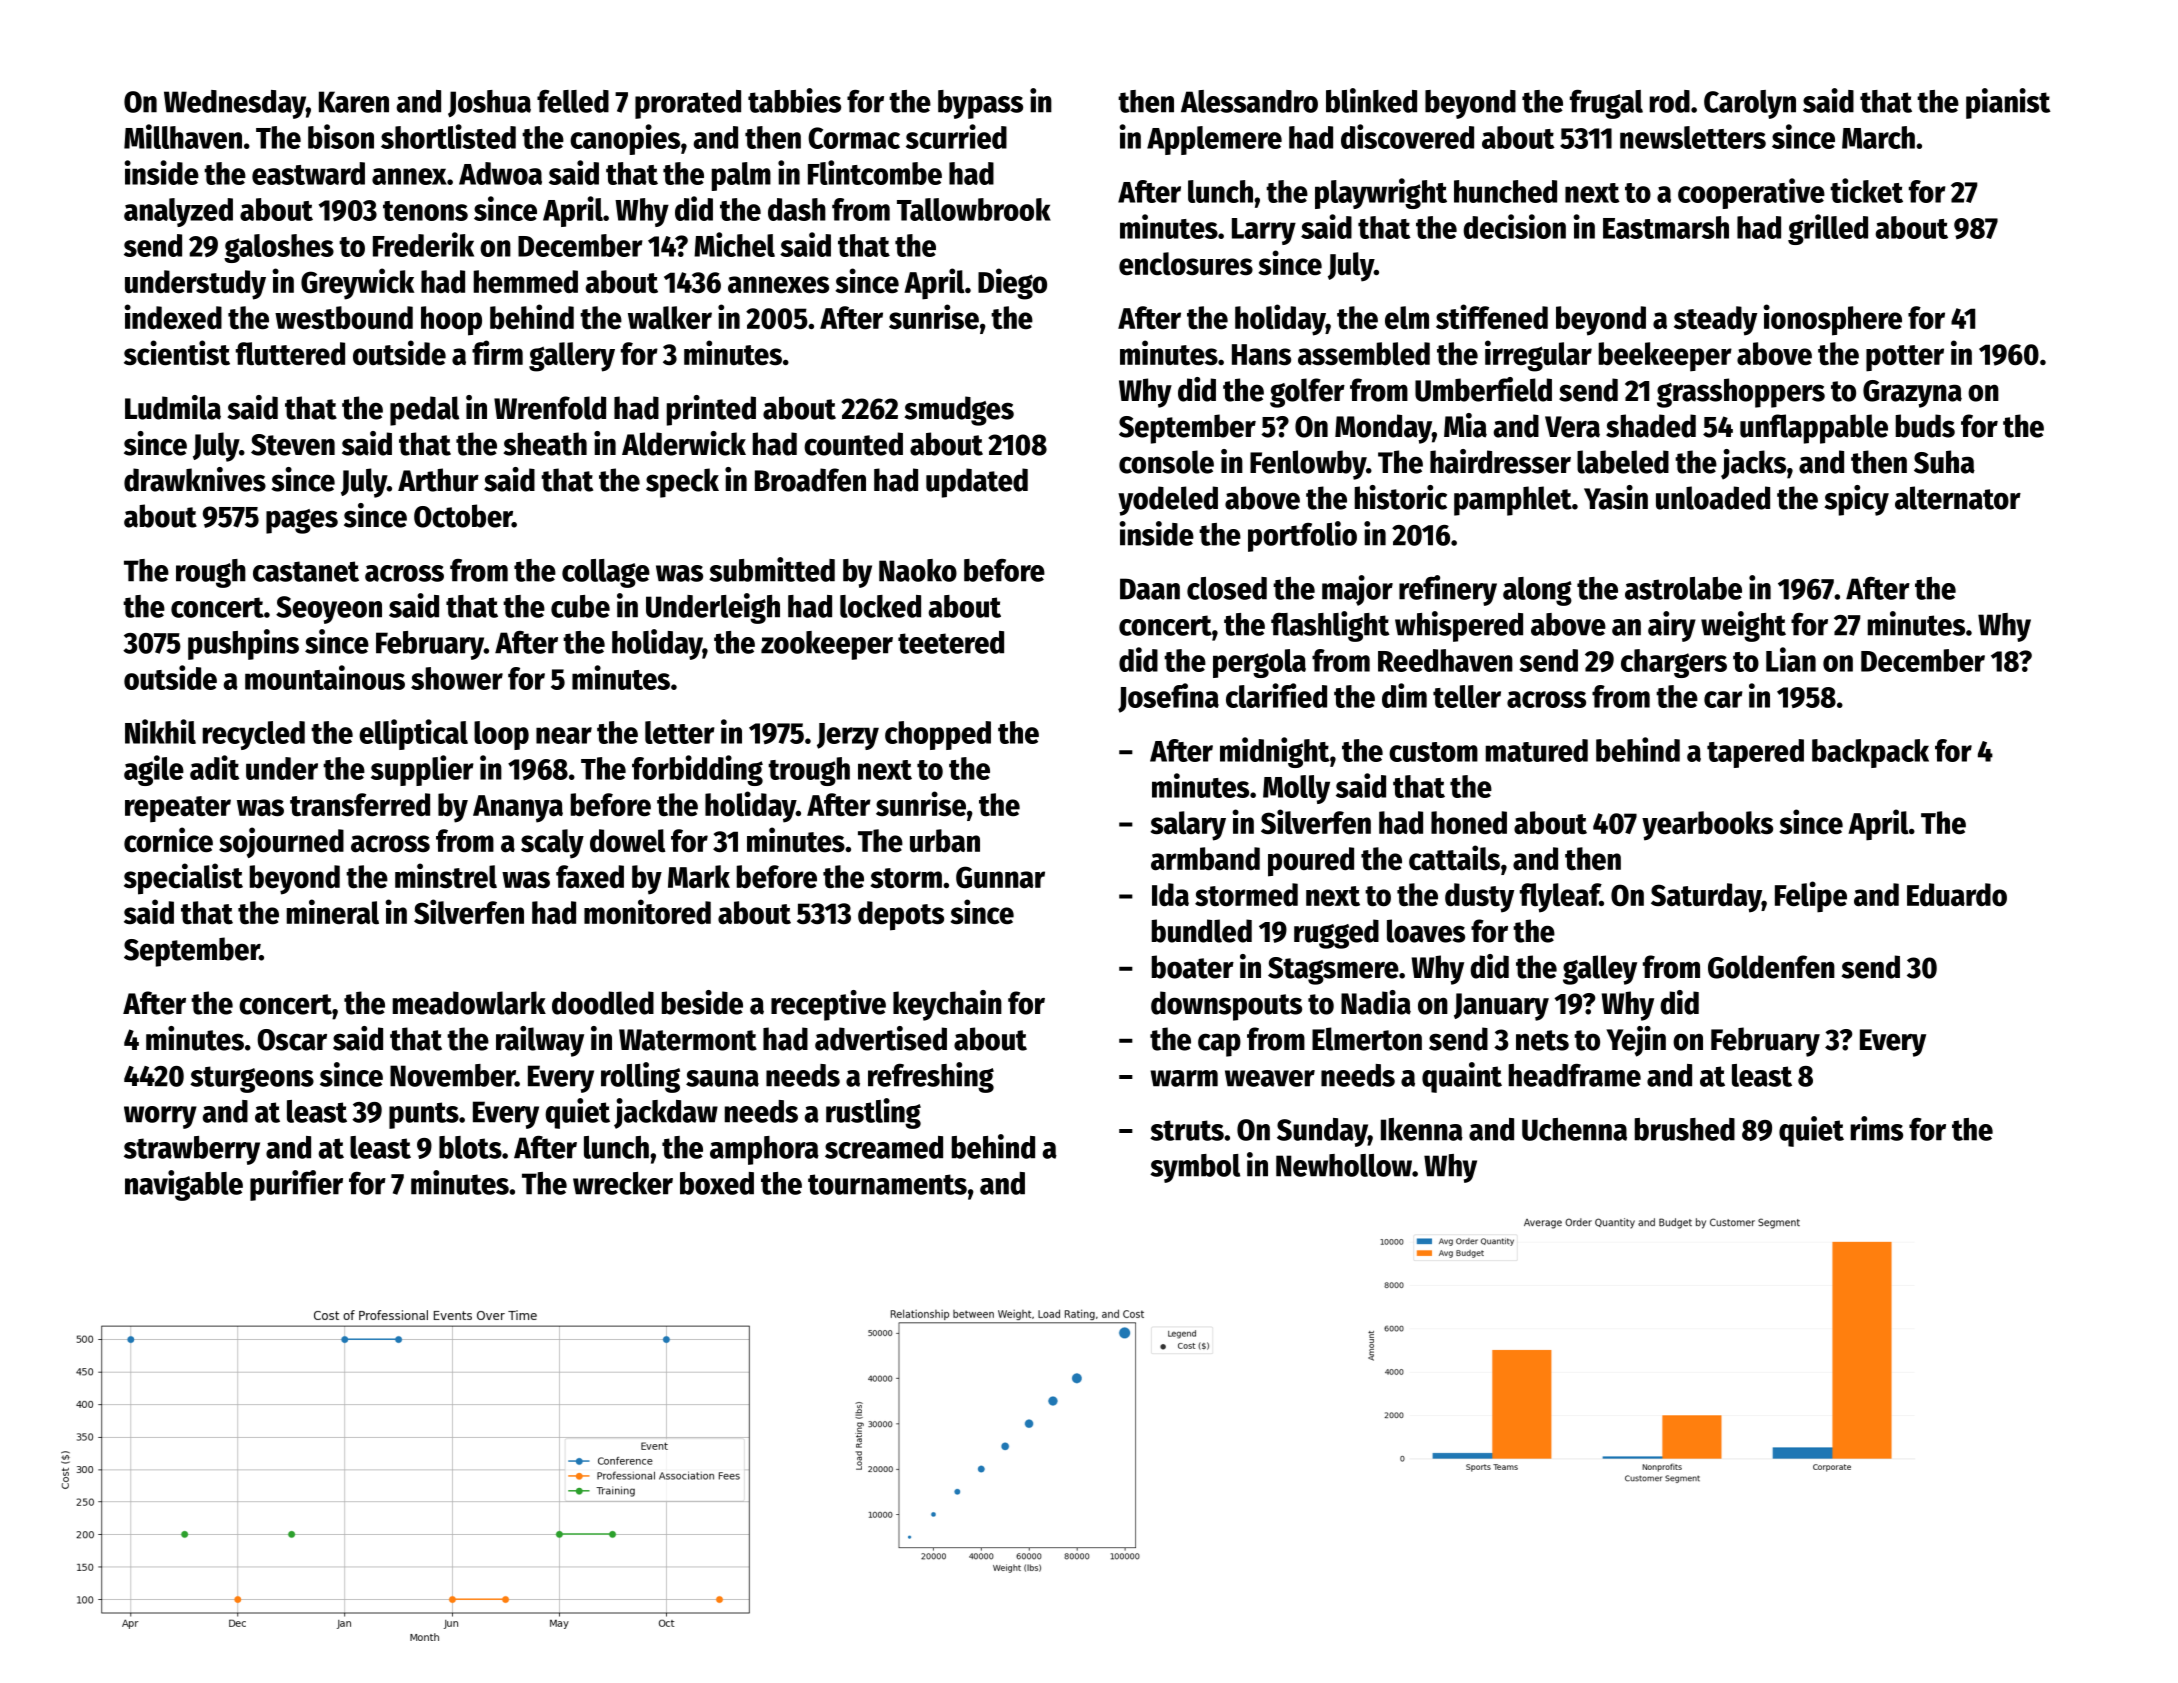  I want to click on Larry, so click(1264, 231).
